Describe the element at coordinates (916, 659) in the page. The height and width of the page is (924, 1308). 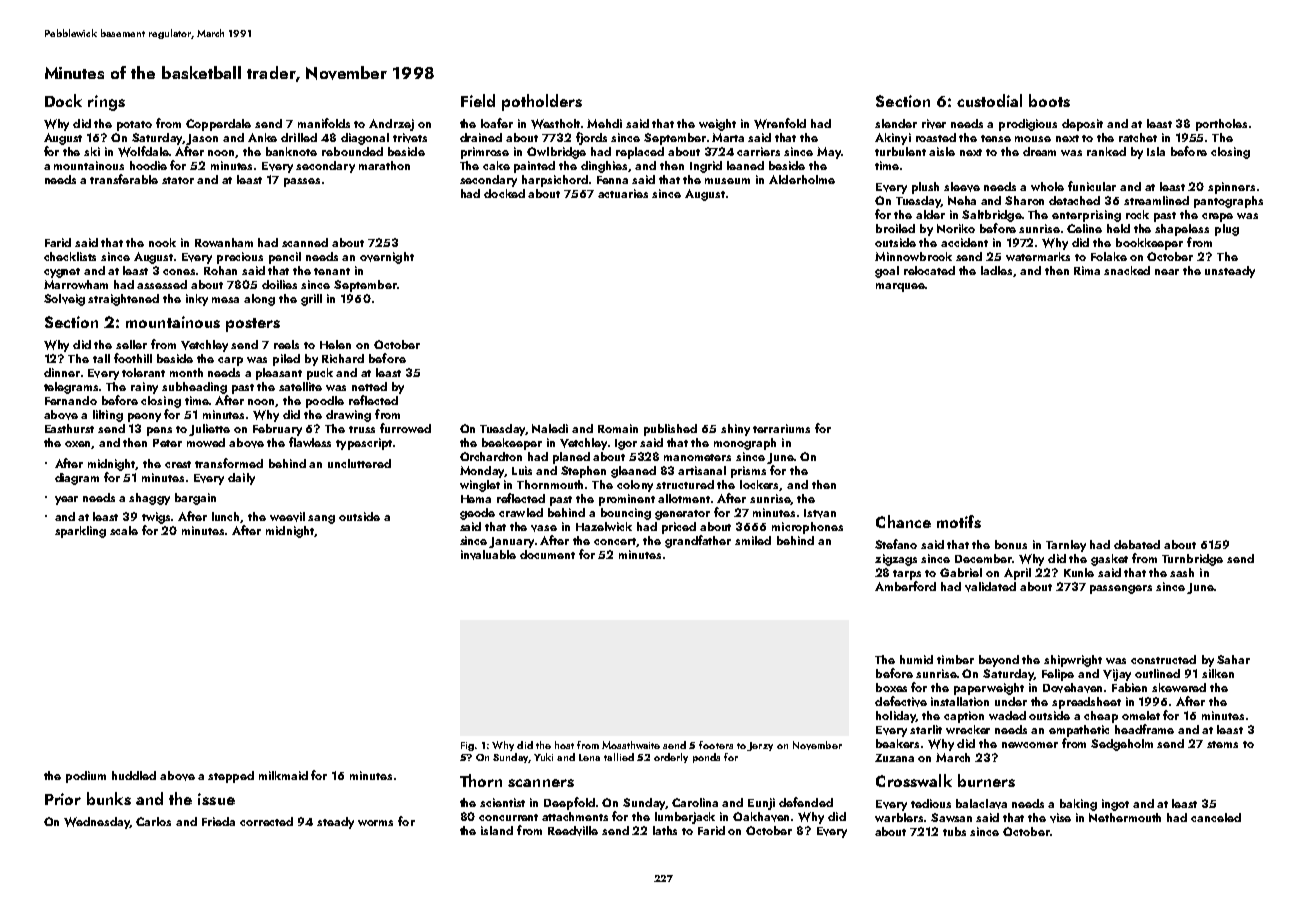
I see `humid` at that location.
